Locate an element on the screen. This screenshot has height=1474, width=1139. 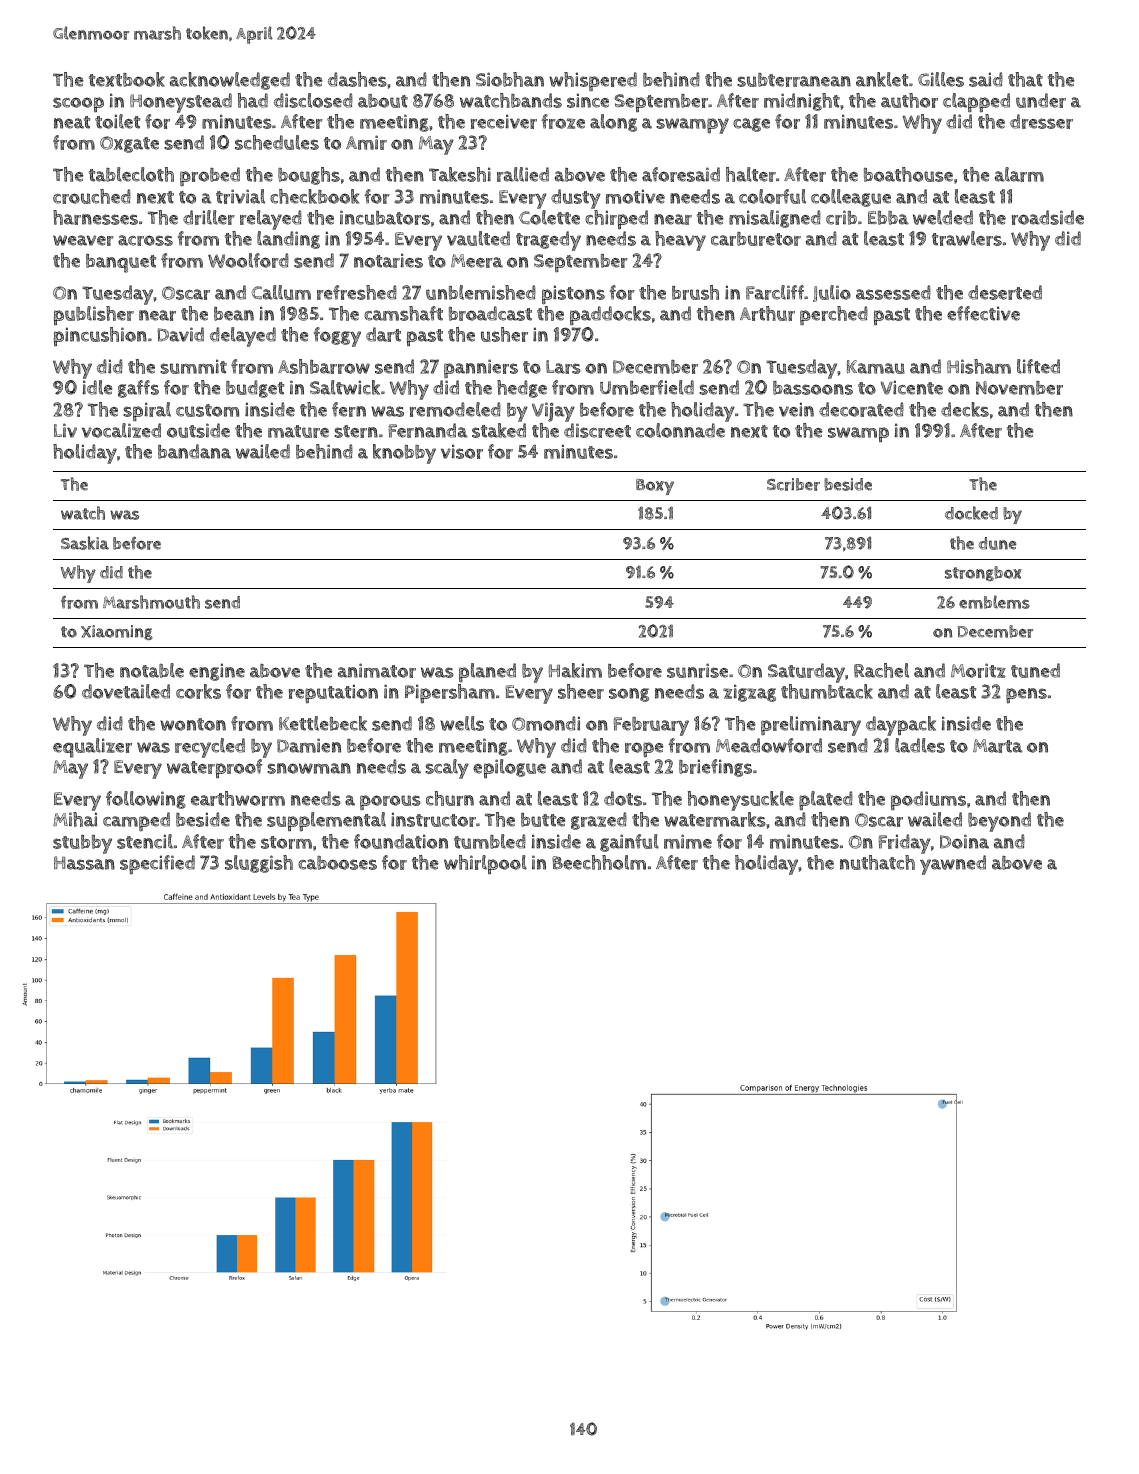
waterproof is located at coordinates (214, 768).
